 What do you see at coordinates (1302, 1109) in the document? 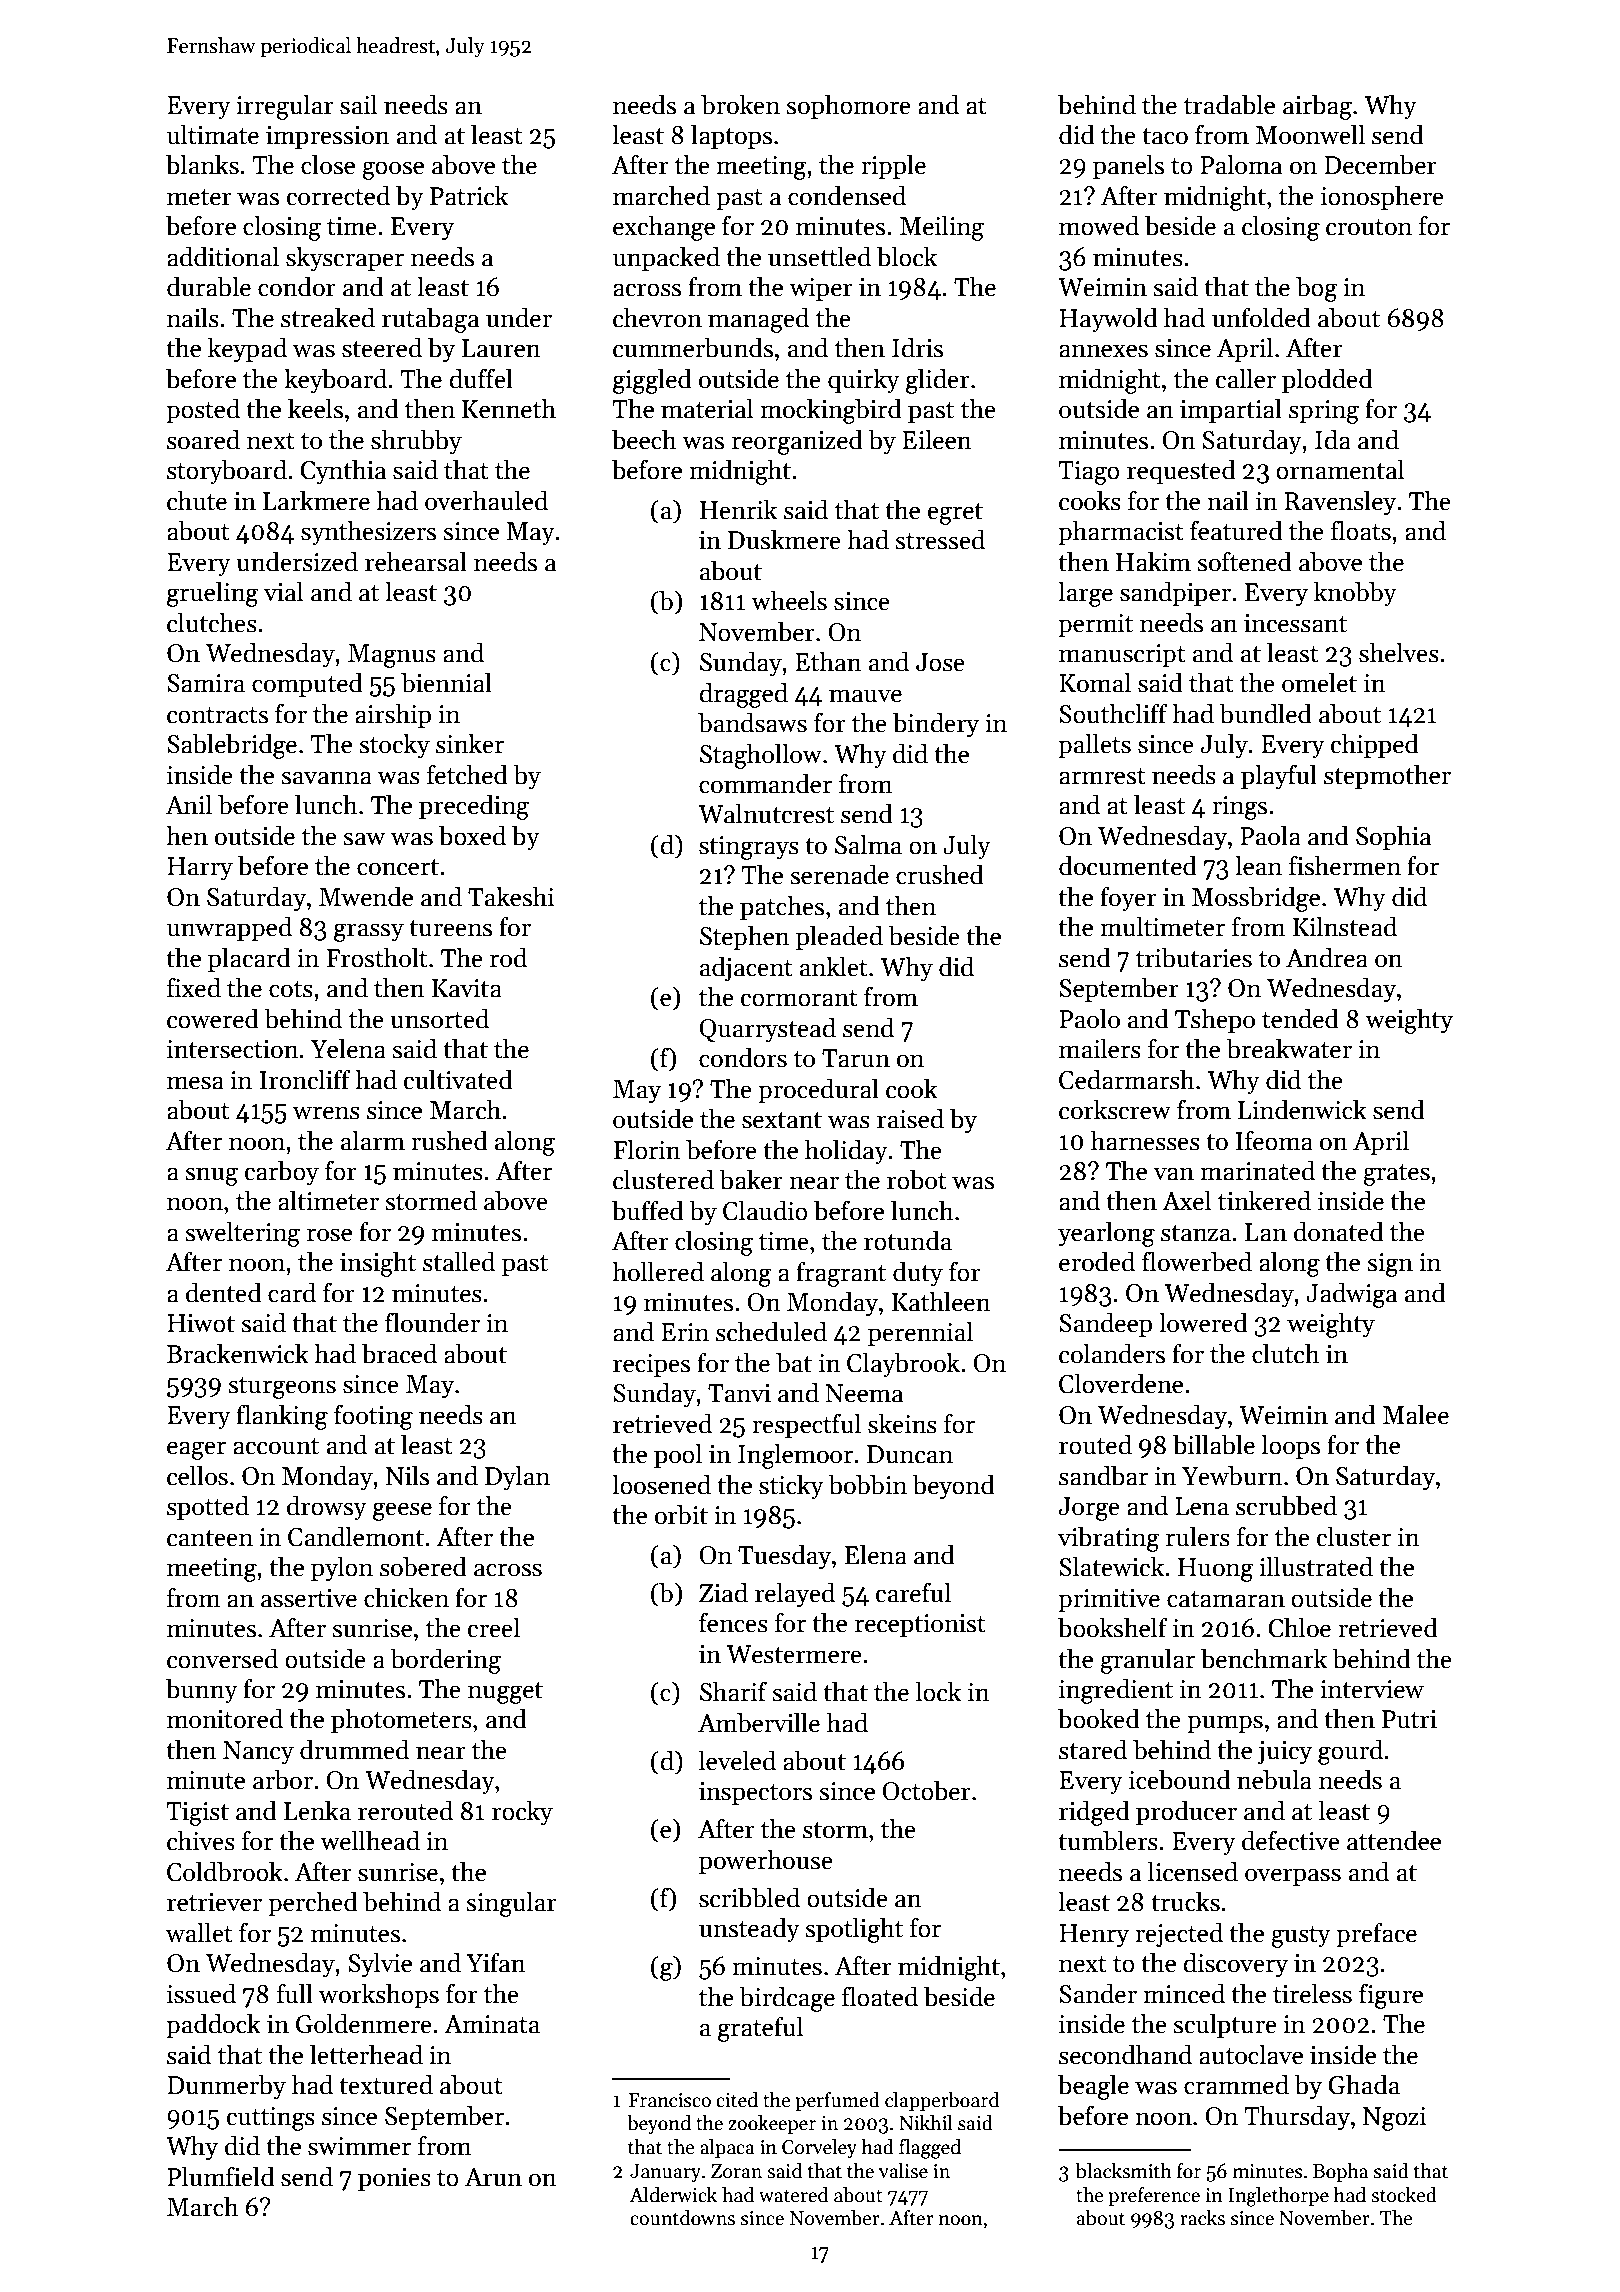
I see `Lindenwick` at bounding box center [1302, 1109].
